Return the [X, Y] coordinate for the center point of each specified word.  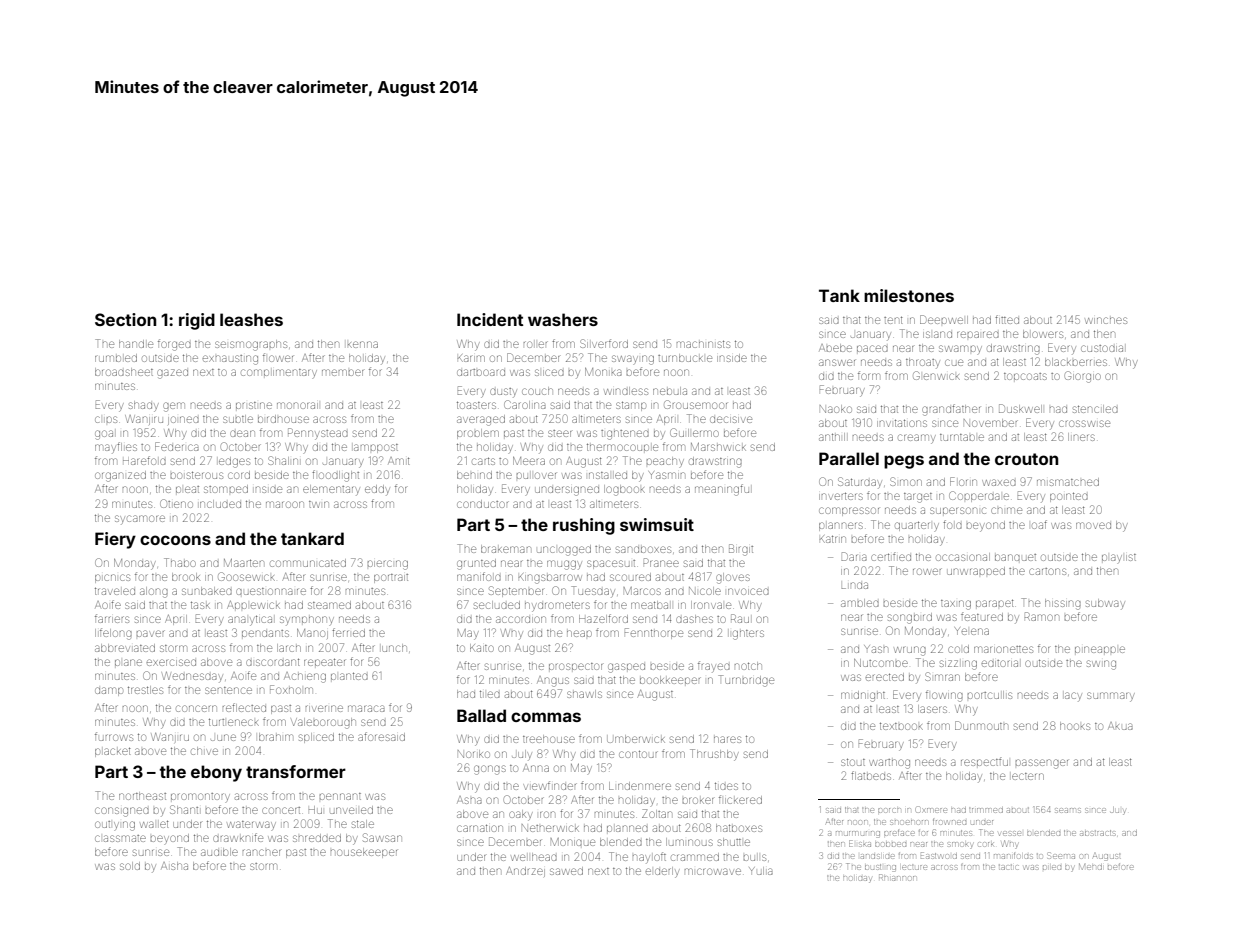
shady [144, 406]
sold [130, 866]
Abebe [835, 348]
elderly [662, 872]
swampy [960, 349]
